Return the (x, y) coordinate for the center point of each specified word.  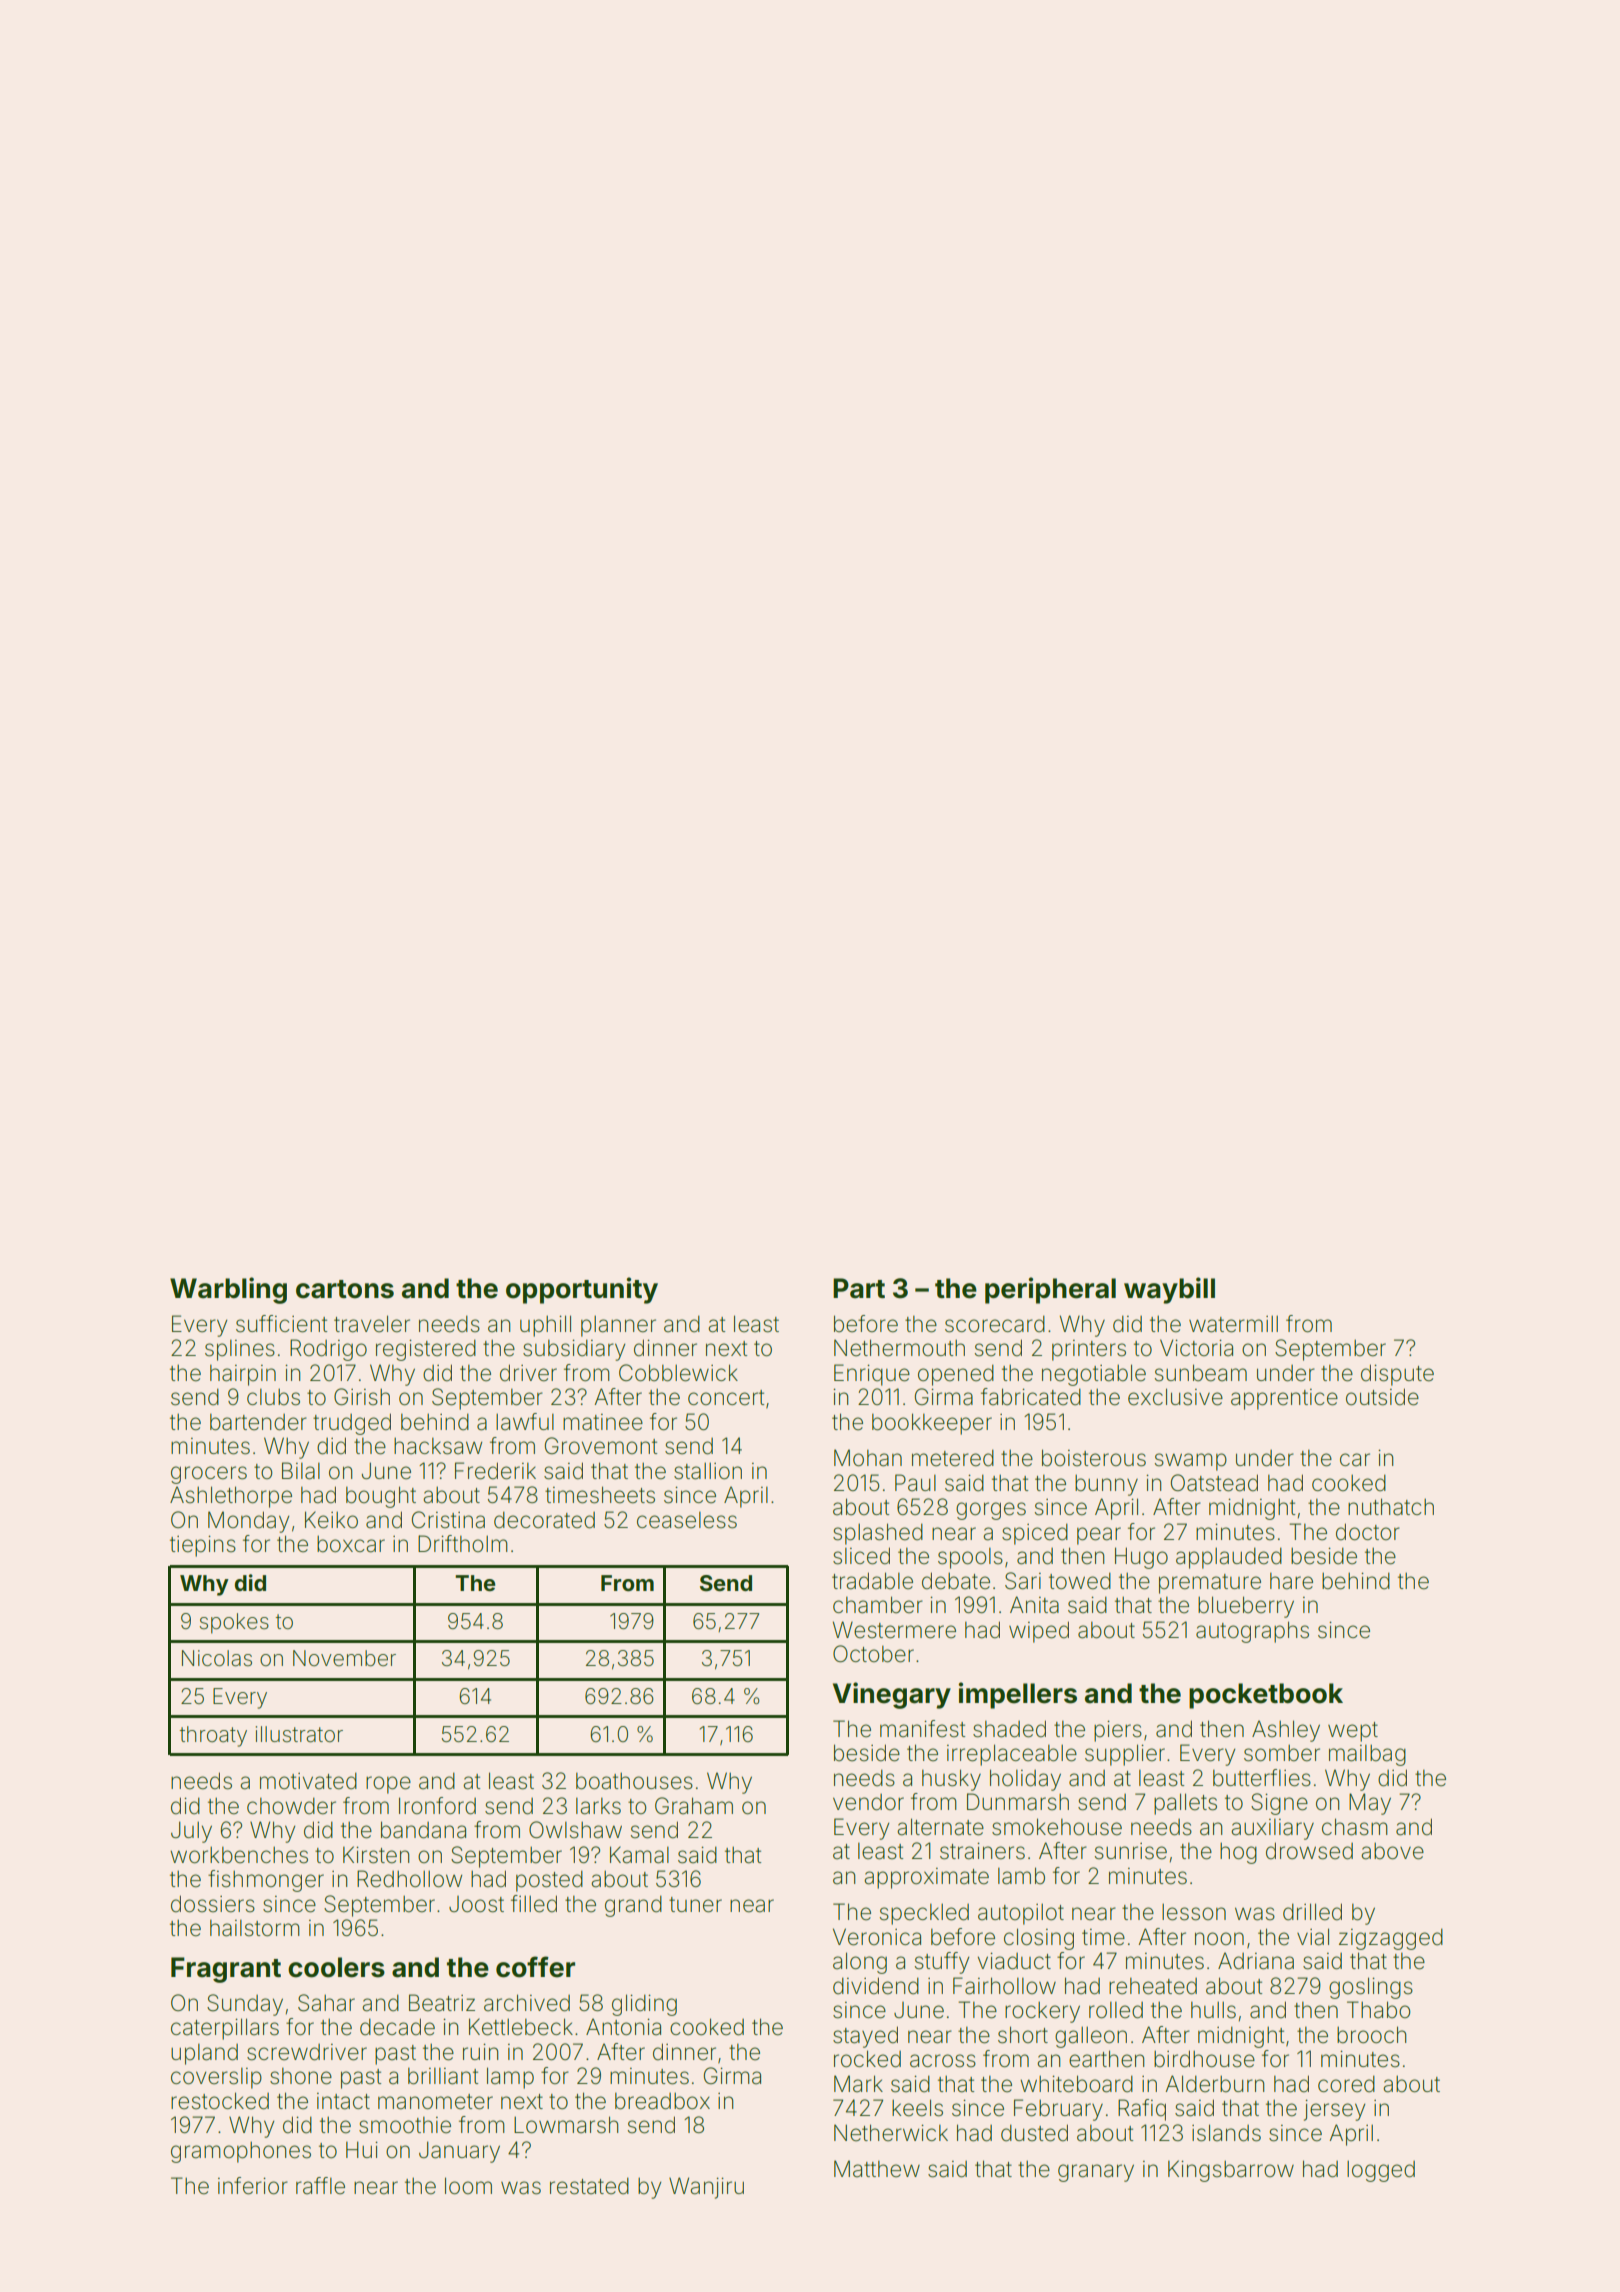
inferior (253, 2186)
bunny (1106, 1485)
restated (589, 2186)
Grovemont (601, 1446)
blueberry (1246, 1607)
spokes (234, 1623)
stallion (708, 1471)
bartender (258, 1422)
